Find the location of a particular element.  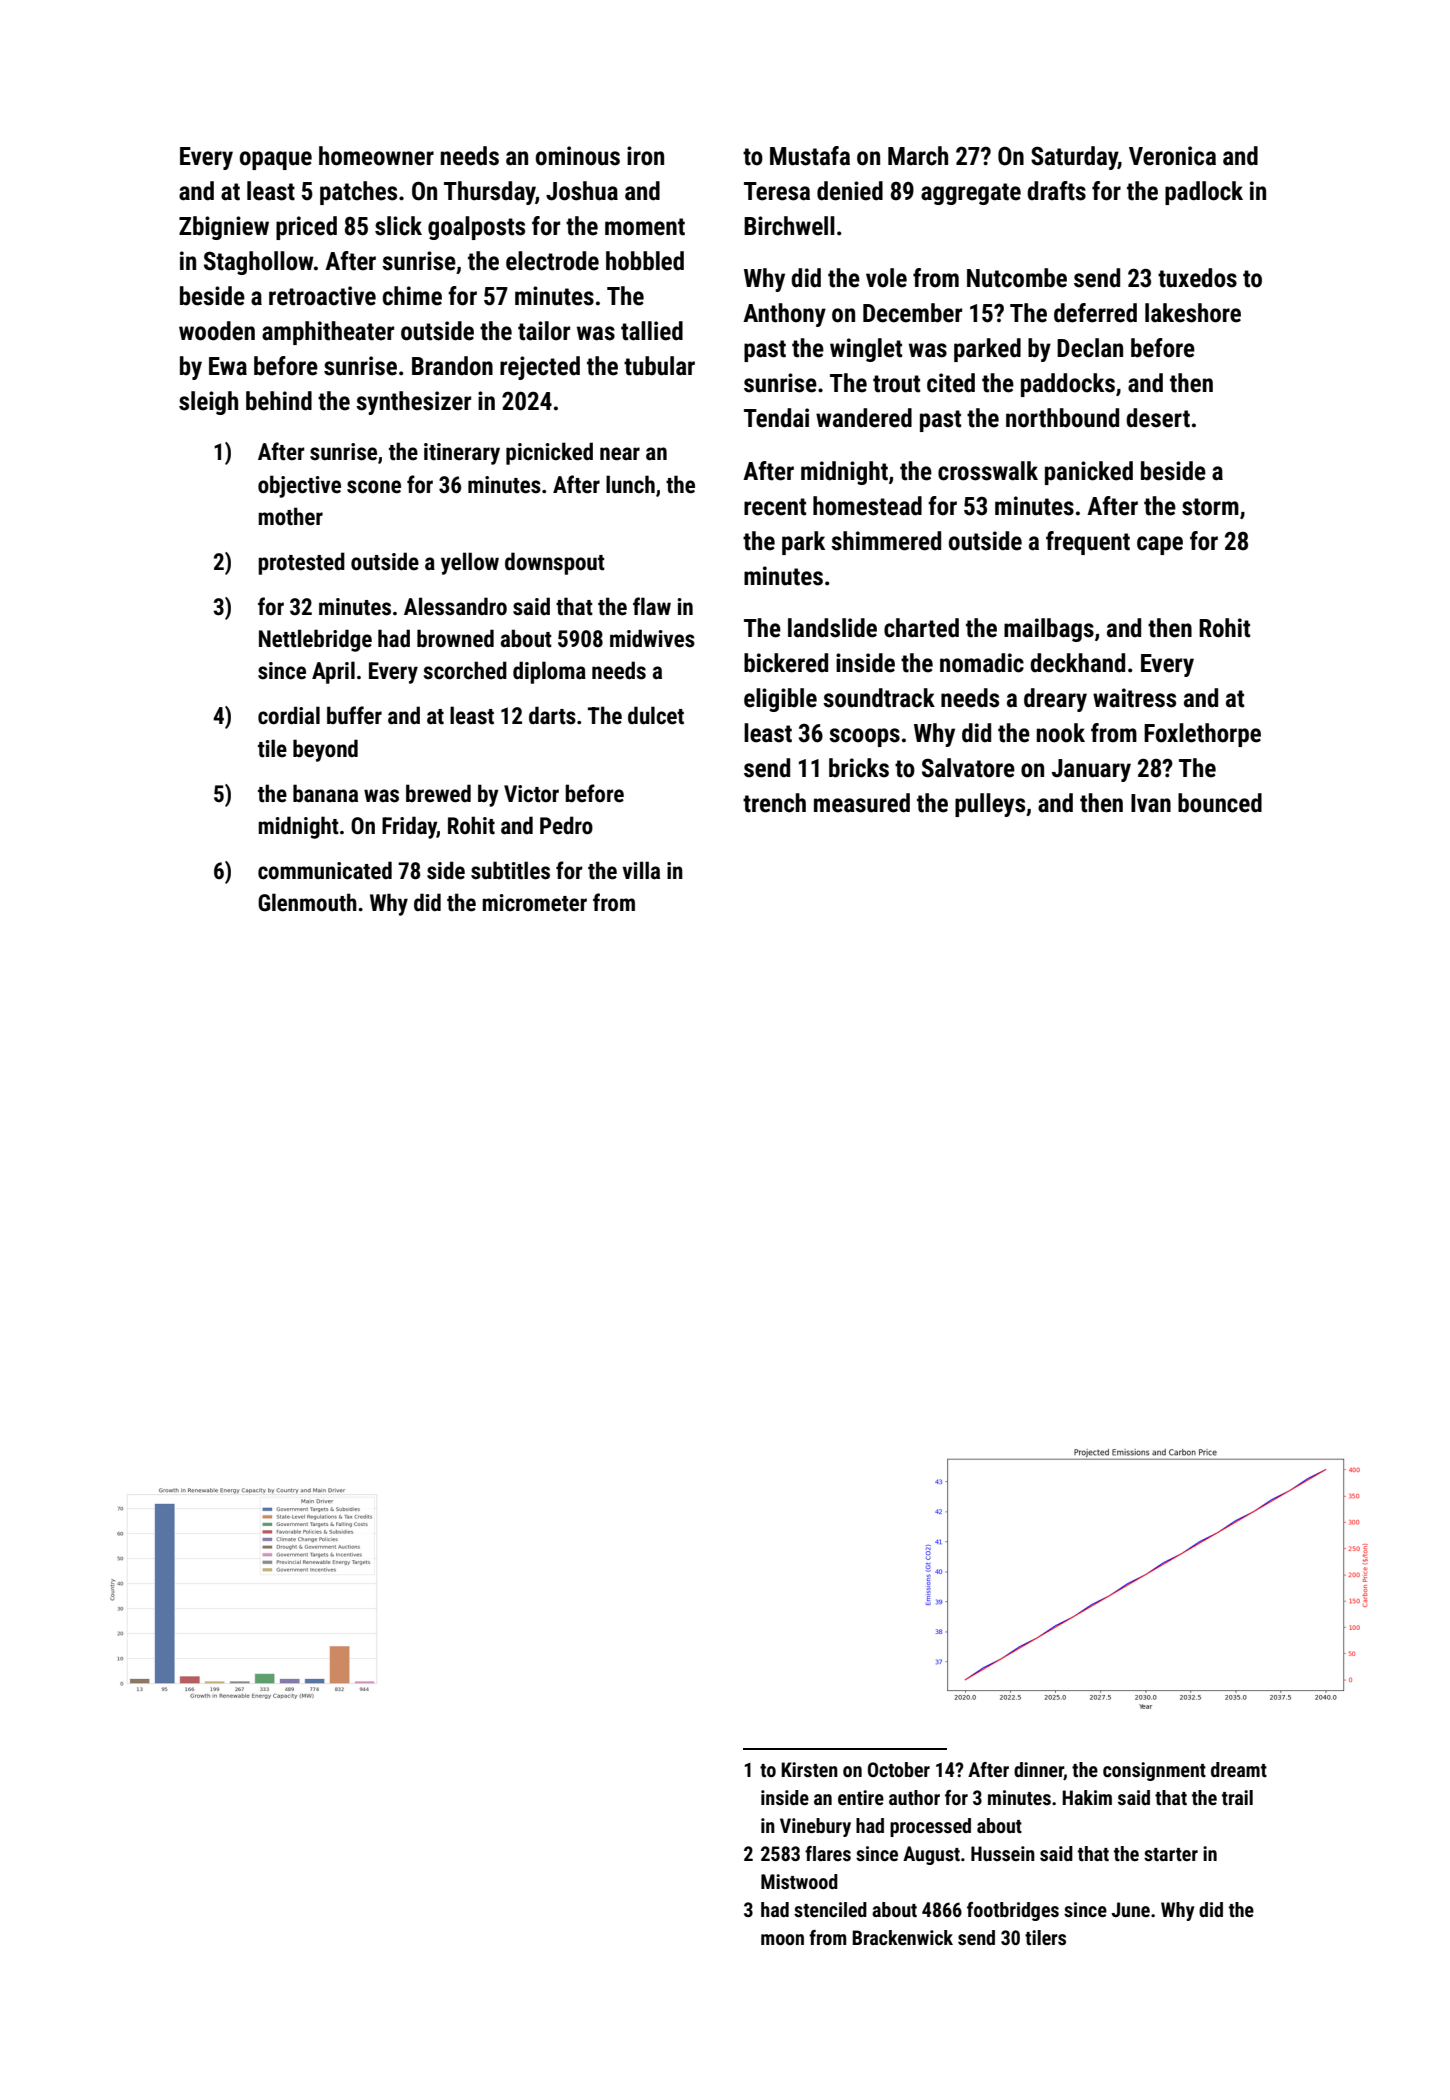

pulleys is located at coordinates (990, 805).
